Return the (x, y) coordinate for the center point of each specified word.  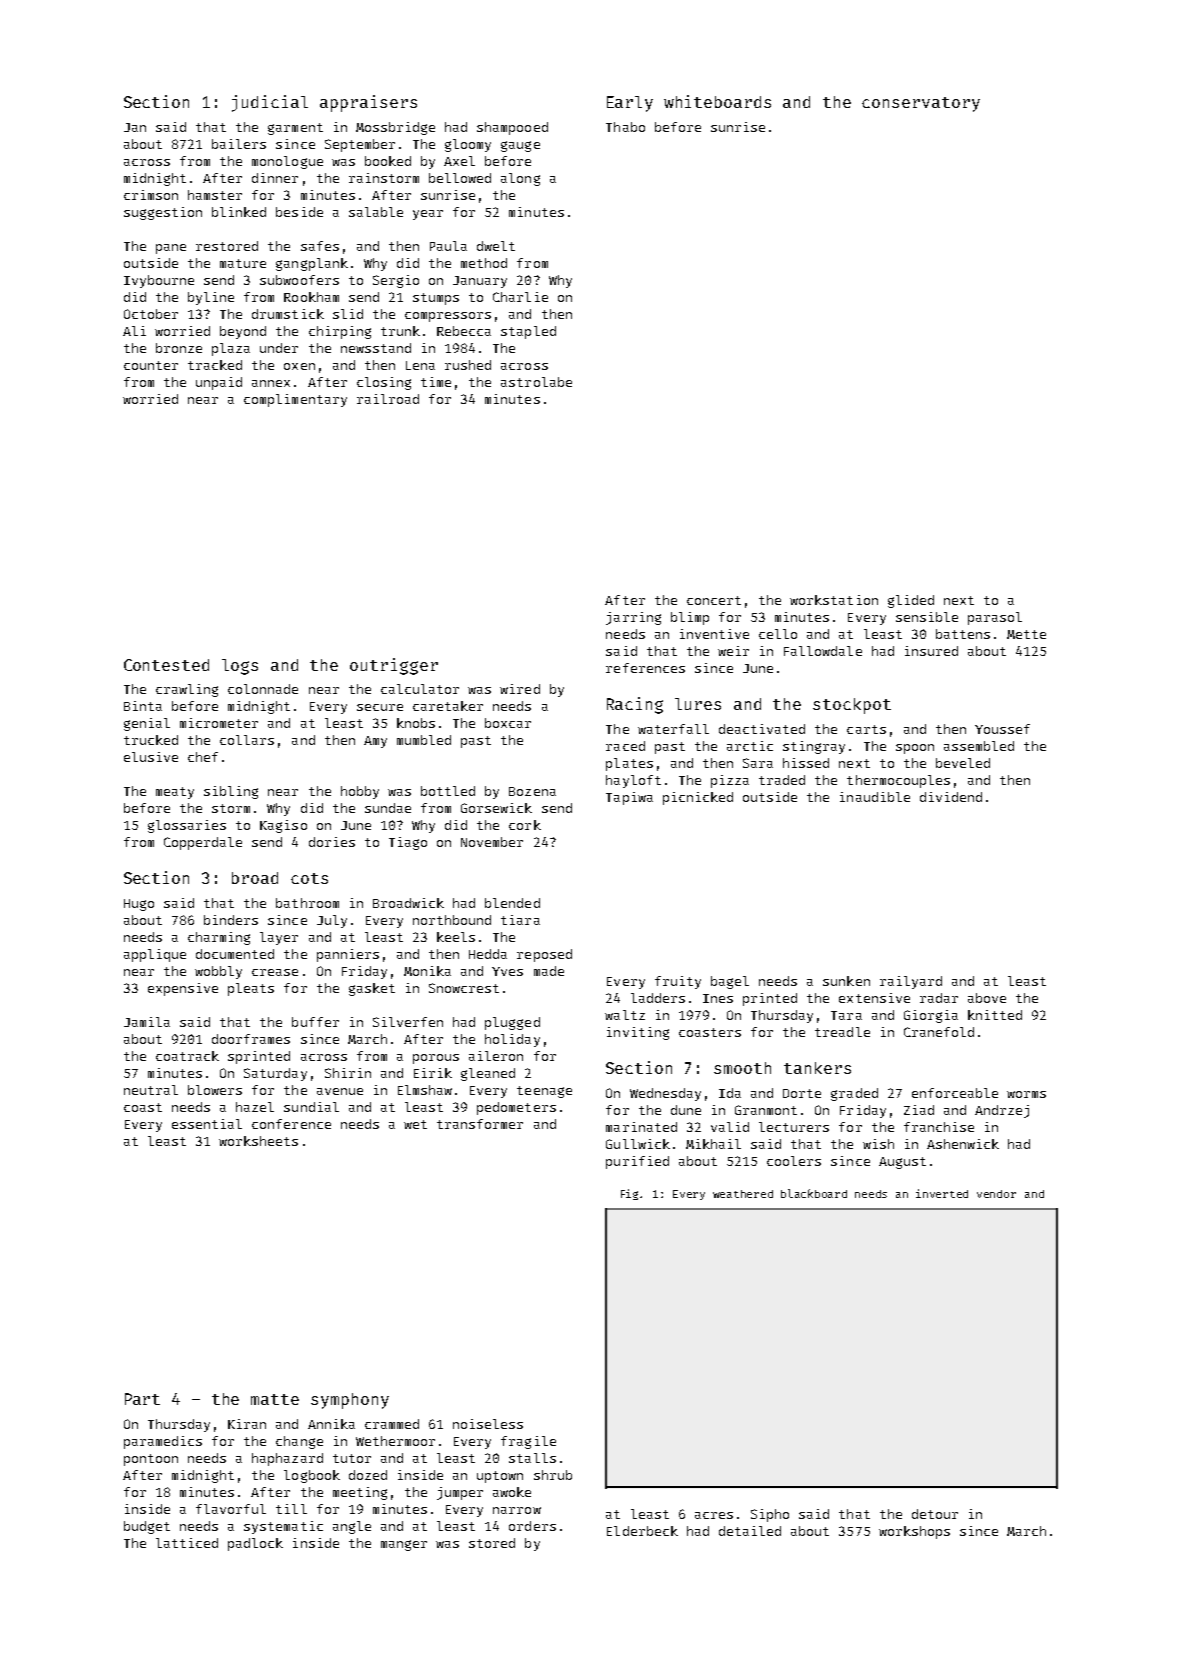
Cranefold (939, 1032)
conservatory (921, 104)
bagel (730, 982)
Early (630, 104)
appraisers (368, 103)
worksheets (258, 1141)
